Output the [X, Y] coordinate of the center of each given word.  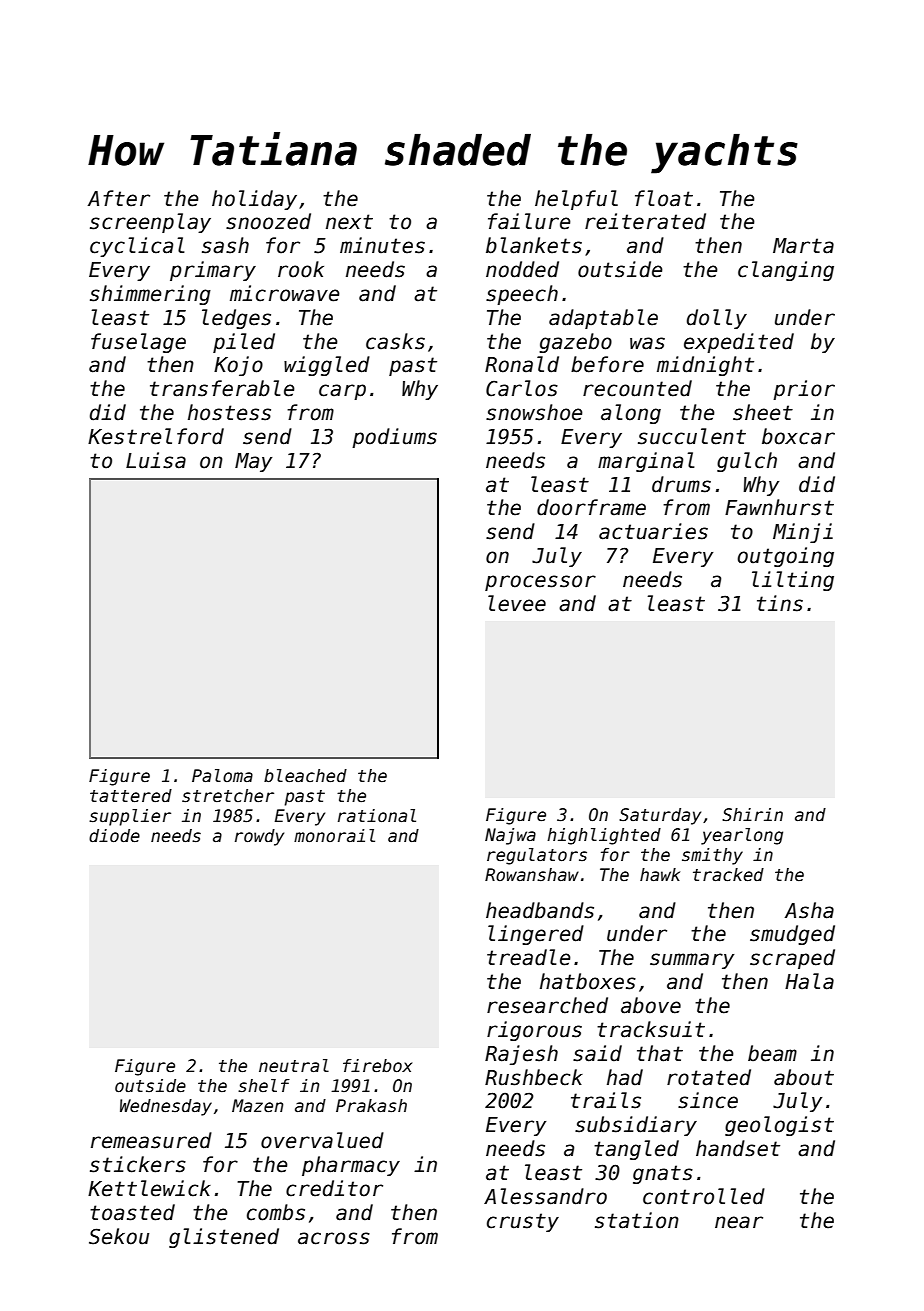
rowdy [259, 837]
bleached [305, 776]
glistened [224, 1238]
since [708, 1100]
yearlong [742, 836]
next [349, 222]
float [664, 198]
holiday [254, 200]
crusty [523, 1222]
